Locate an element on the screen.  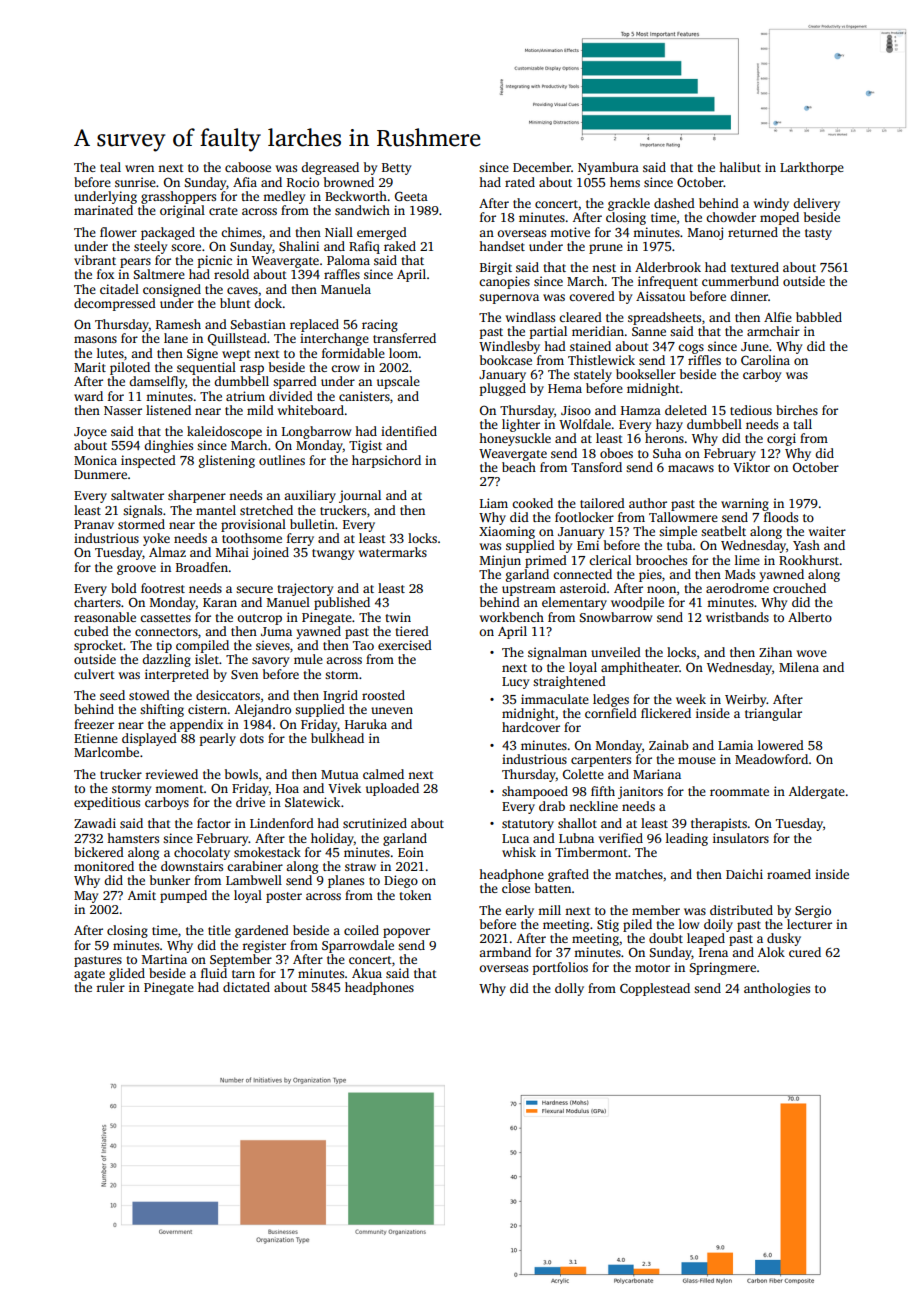
halibut is located at coordinates (740, 167).
